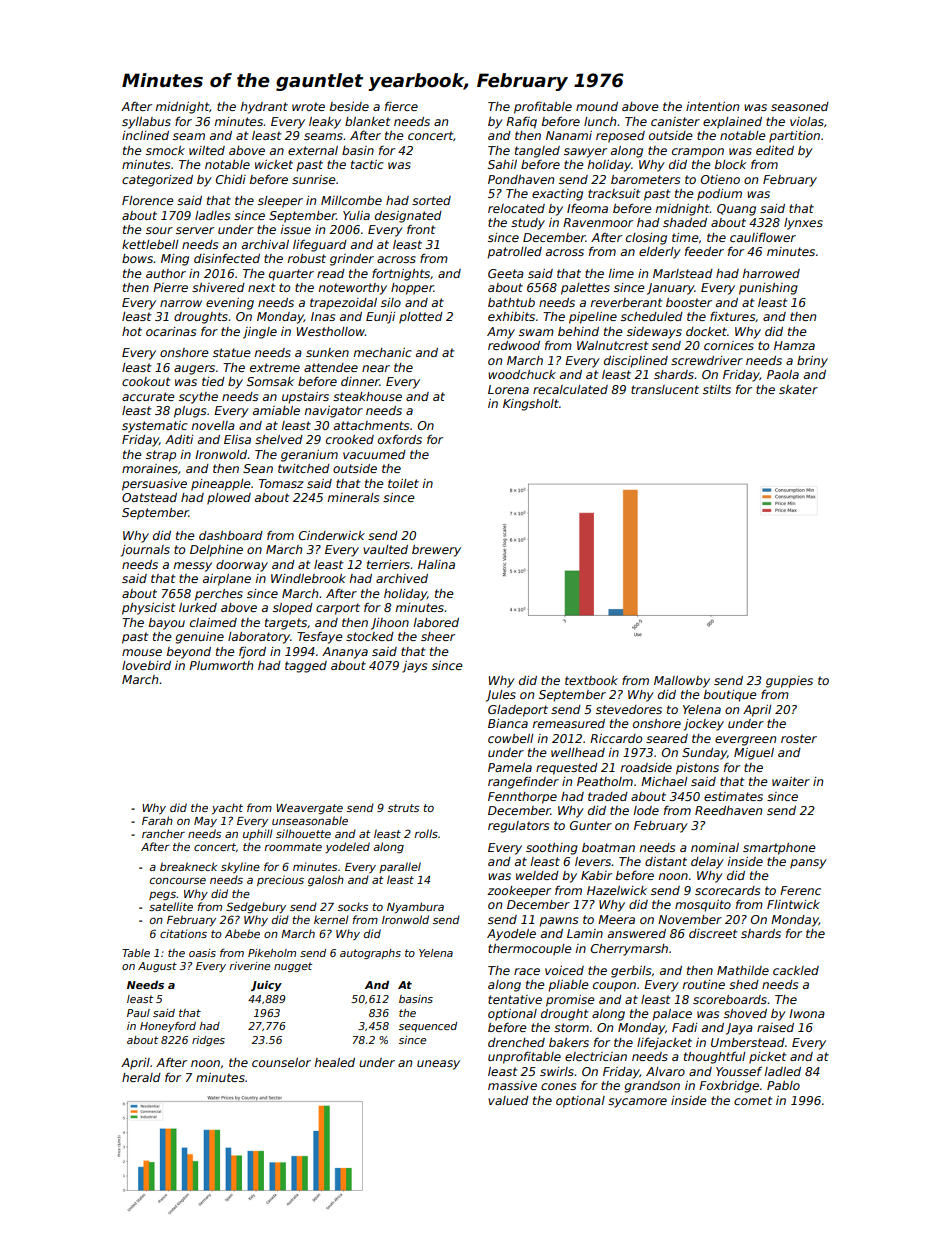  Describe the element at coordinates (266, 986) in the screenshot. I see `Juicy` at that location.
